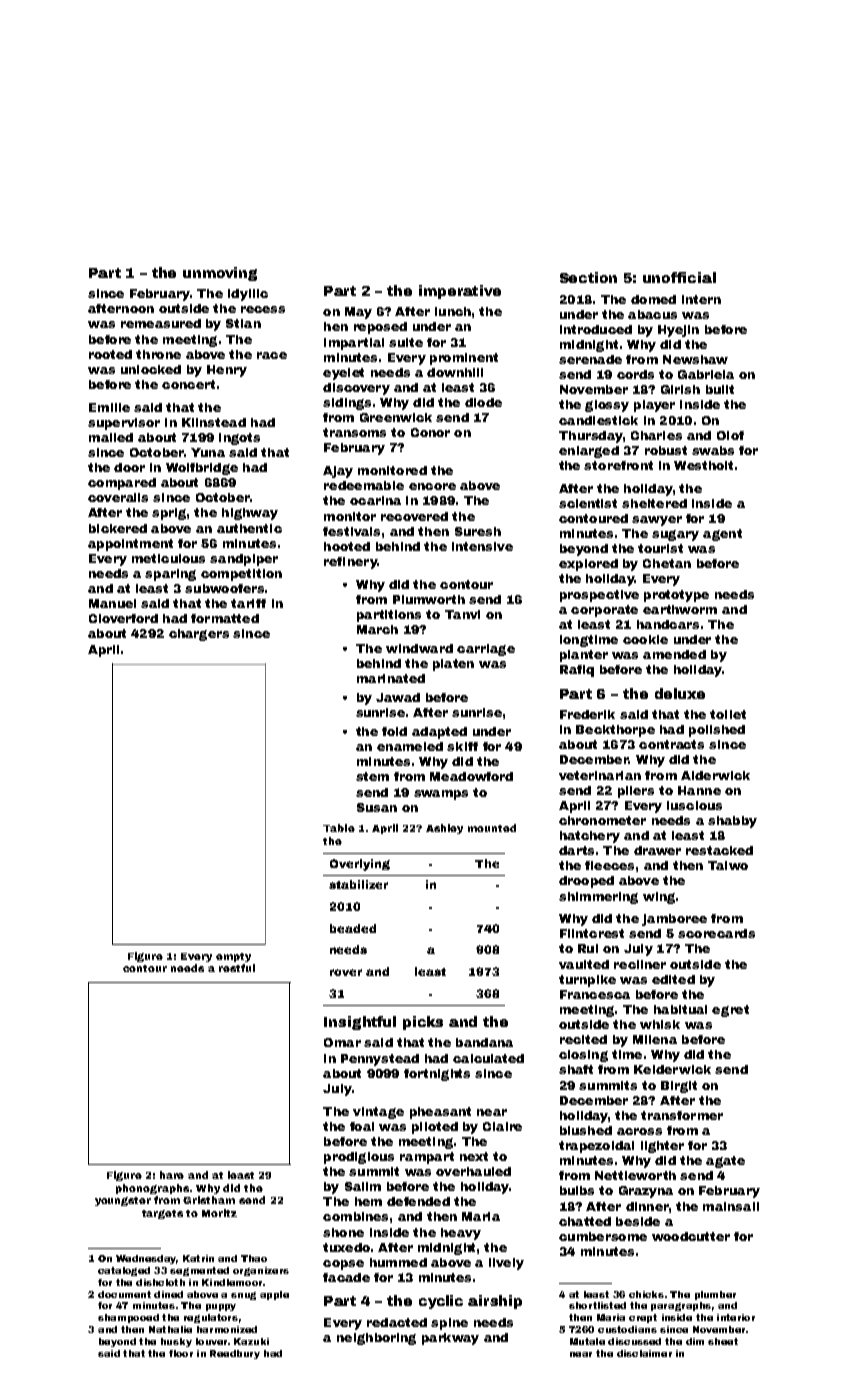 The width and height of the image is (849, 1400). I want to click on Wednesday, so click(146, 1259).
